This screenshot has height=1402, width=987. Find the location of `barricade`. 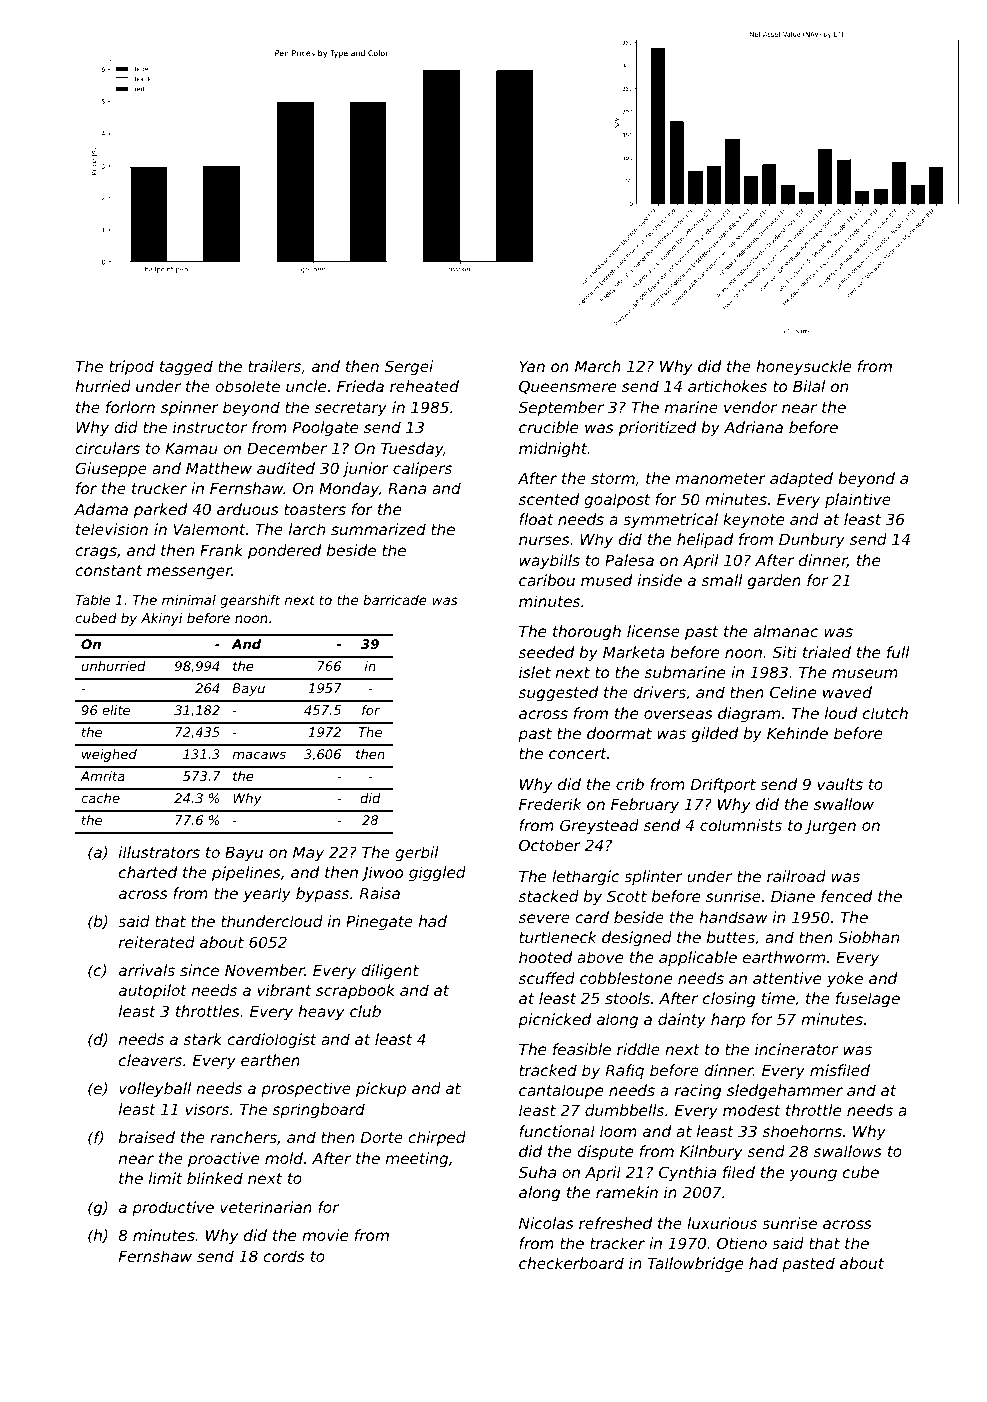

barricade is located at coordinates (395, 600).
